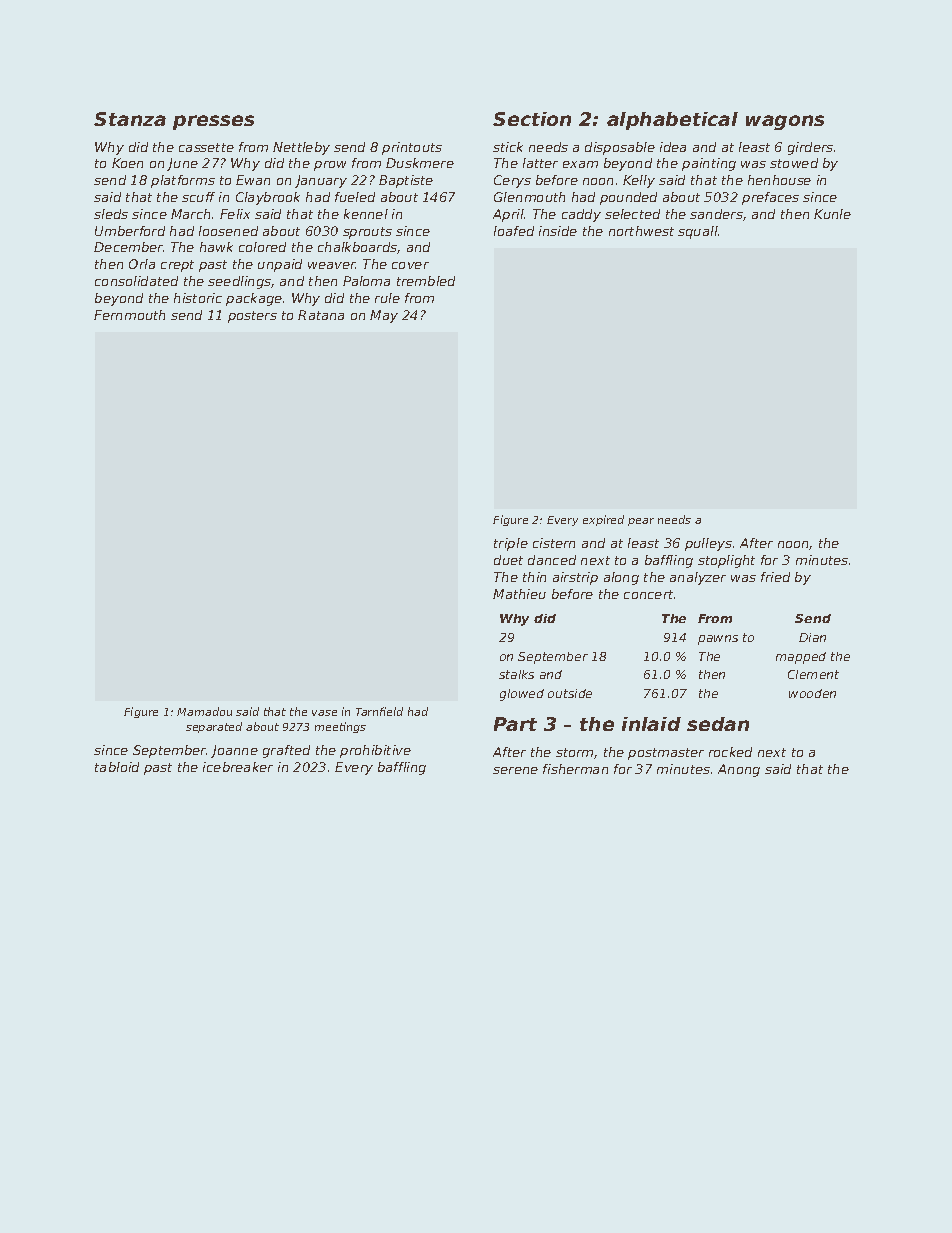 The width and height of the screenshot is (952, 1233). What do you see at coordinates (252, 317) in the screenshot?
I see `posters` at bounding box center [252, 317].
